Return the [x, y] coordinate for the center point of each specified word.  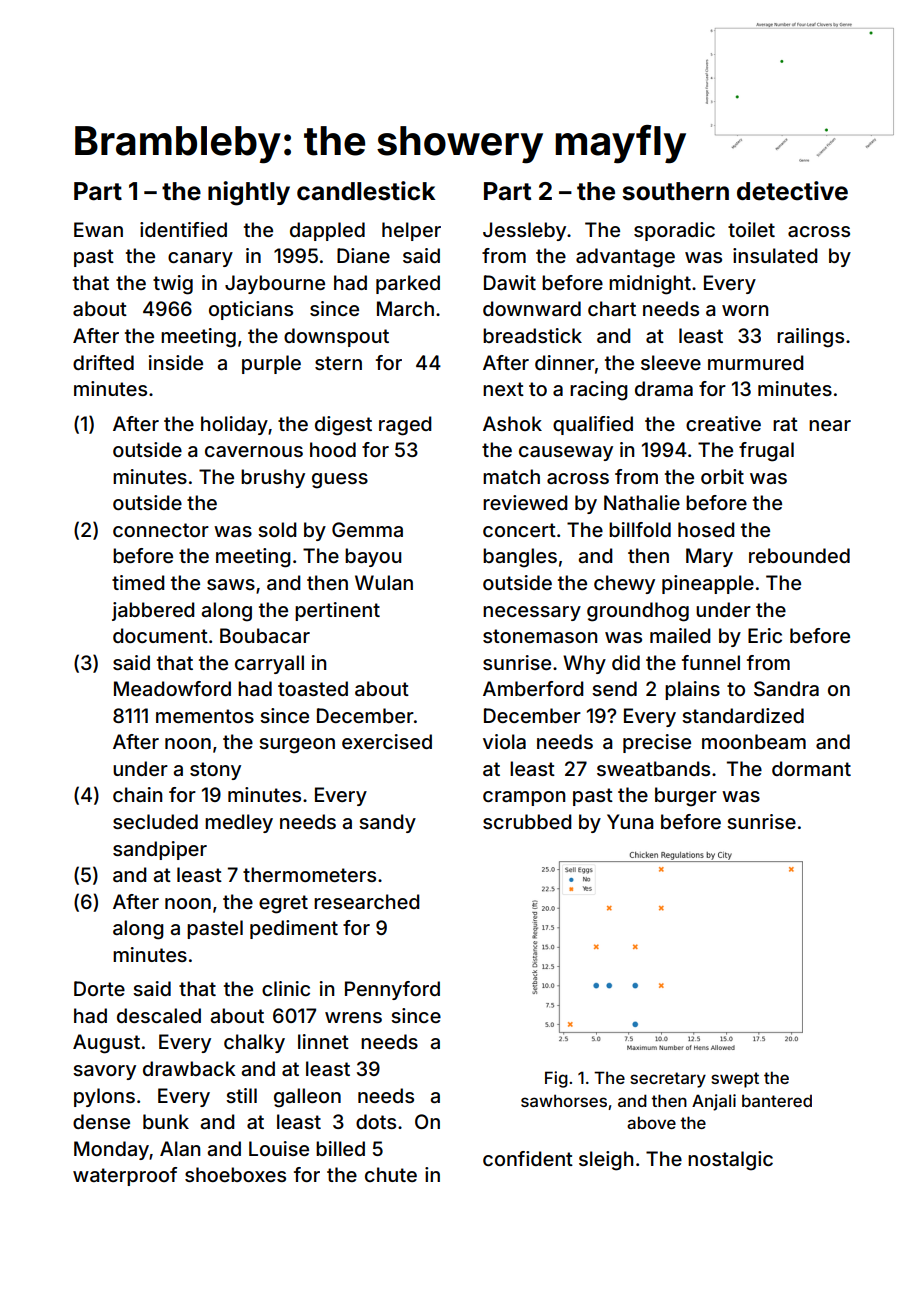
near [830, 425]
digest [343, 426]
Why [584, 664]
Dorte [99, 988]
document [160, 635]
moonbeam [754, 741]
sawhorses [564, 1100]
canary [200, 259]
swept [735, 1080]
